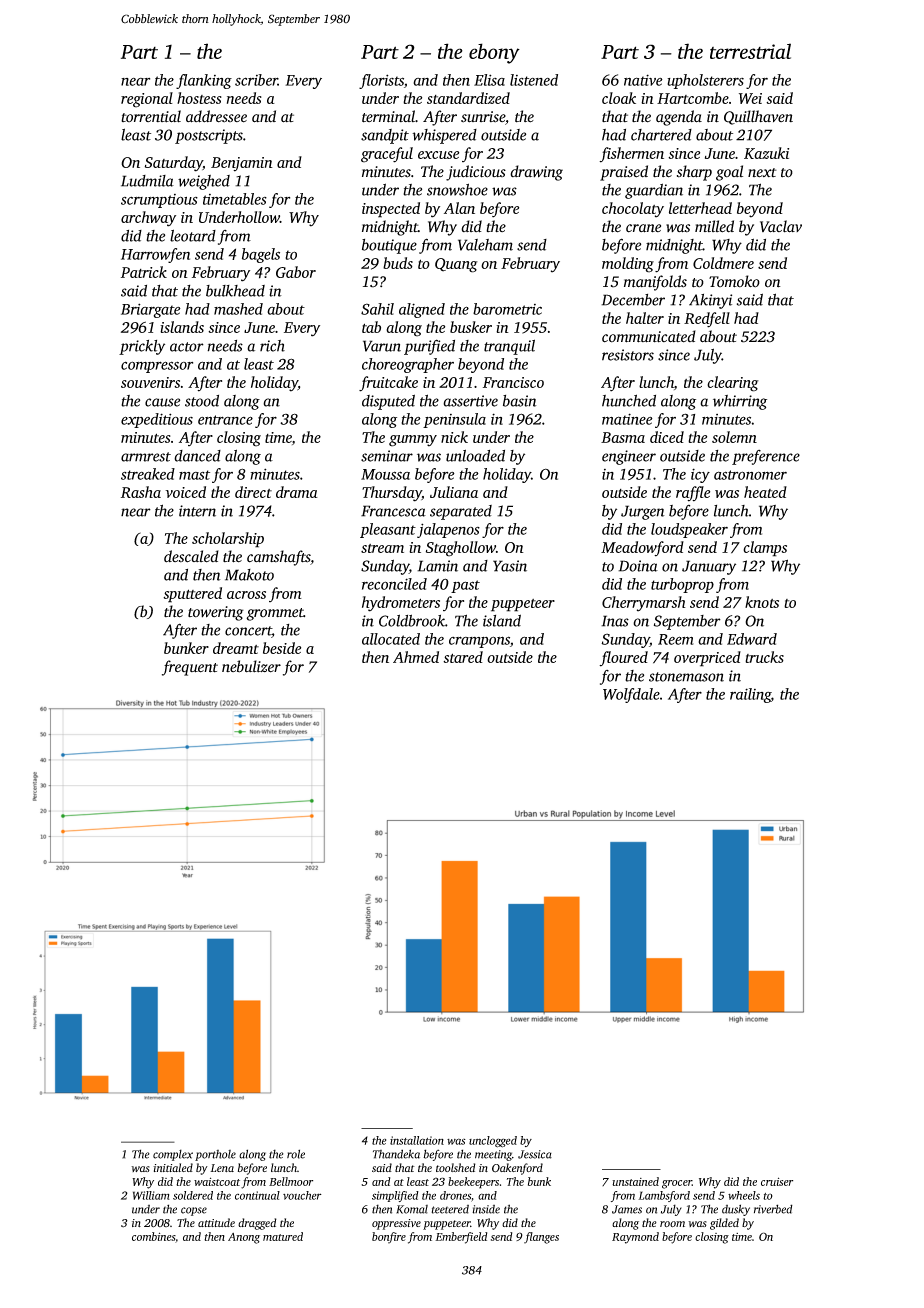 The width and height of the screenshot is (924, 1308). What do you see at coordinates (256, 80) in the screenshot?
I see `scriber` at bounding box center [256, 80].
